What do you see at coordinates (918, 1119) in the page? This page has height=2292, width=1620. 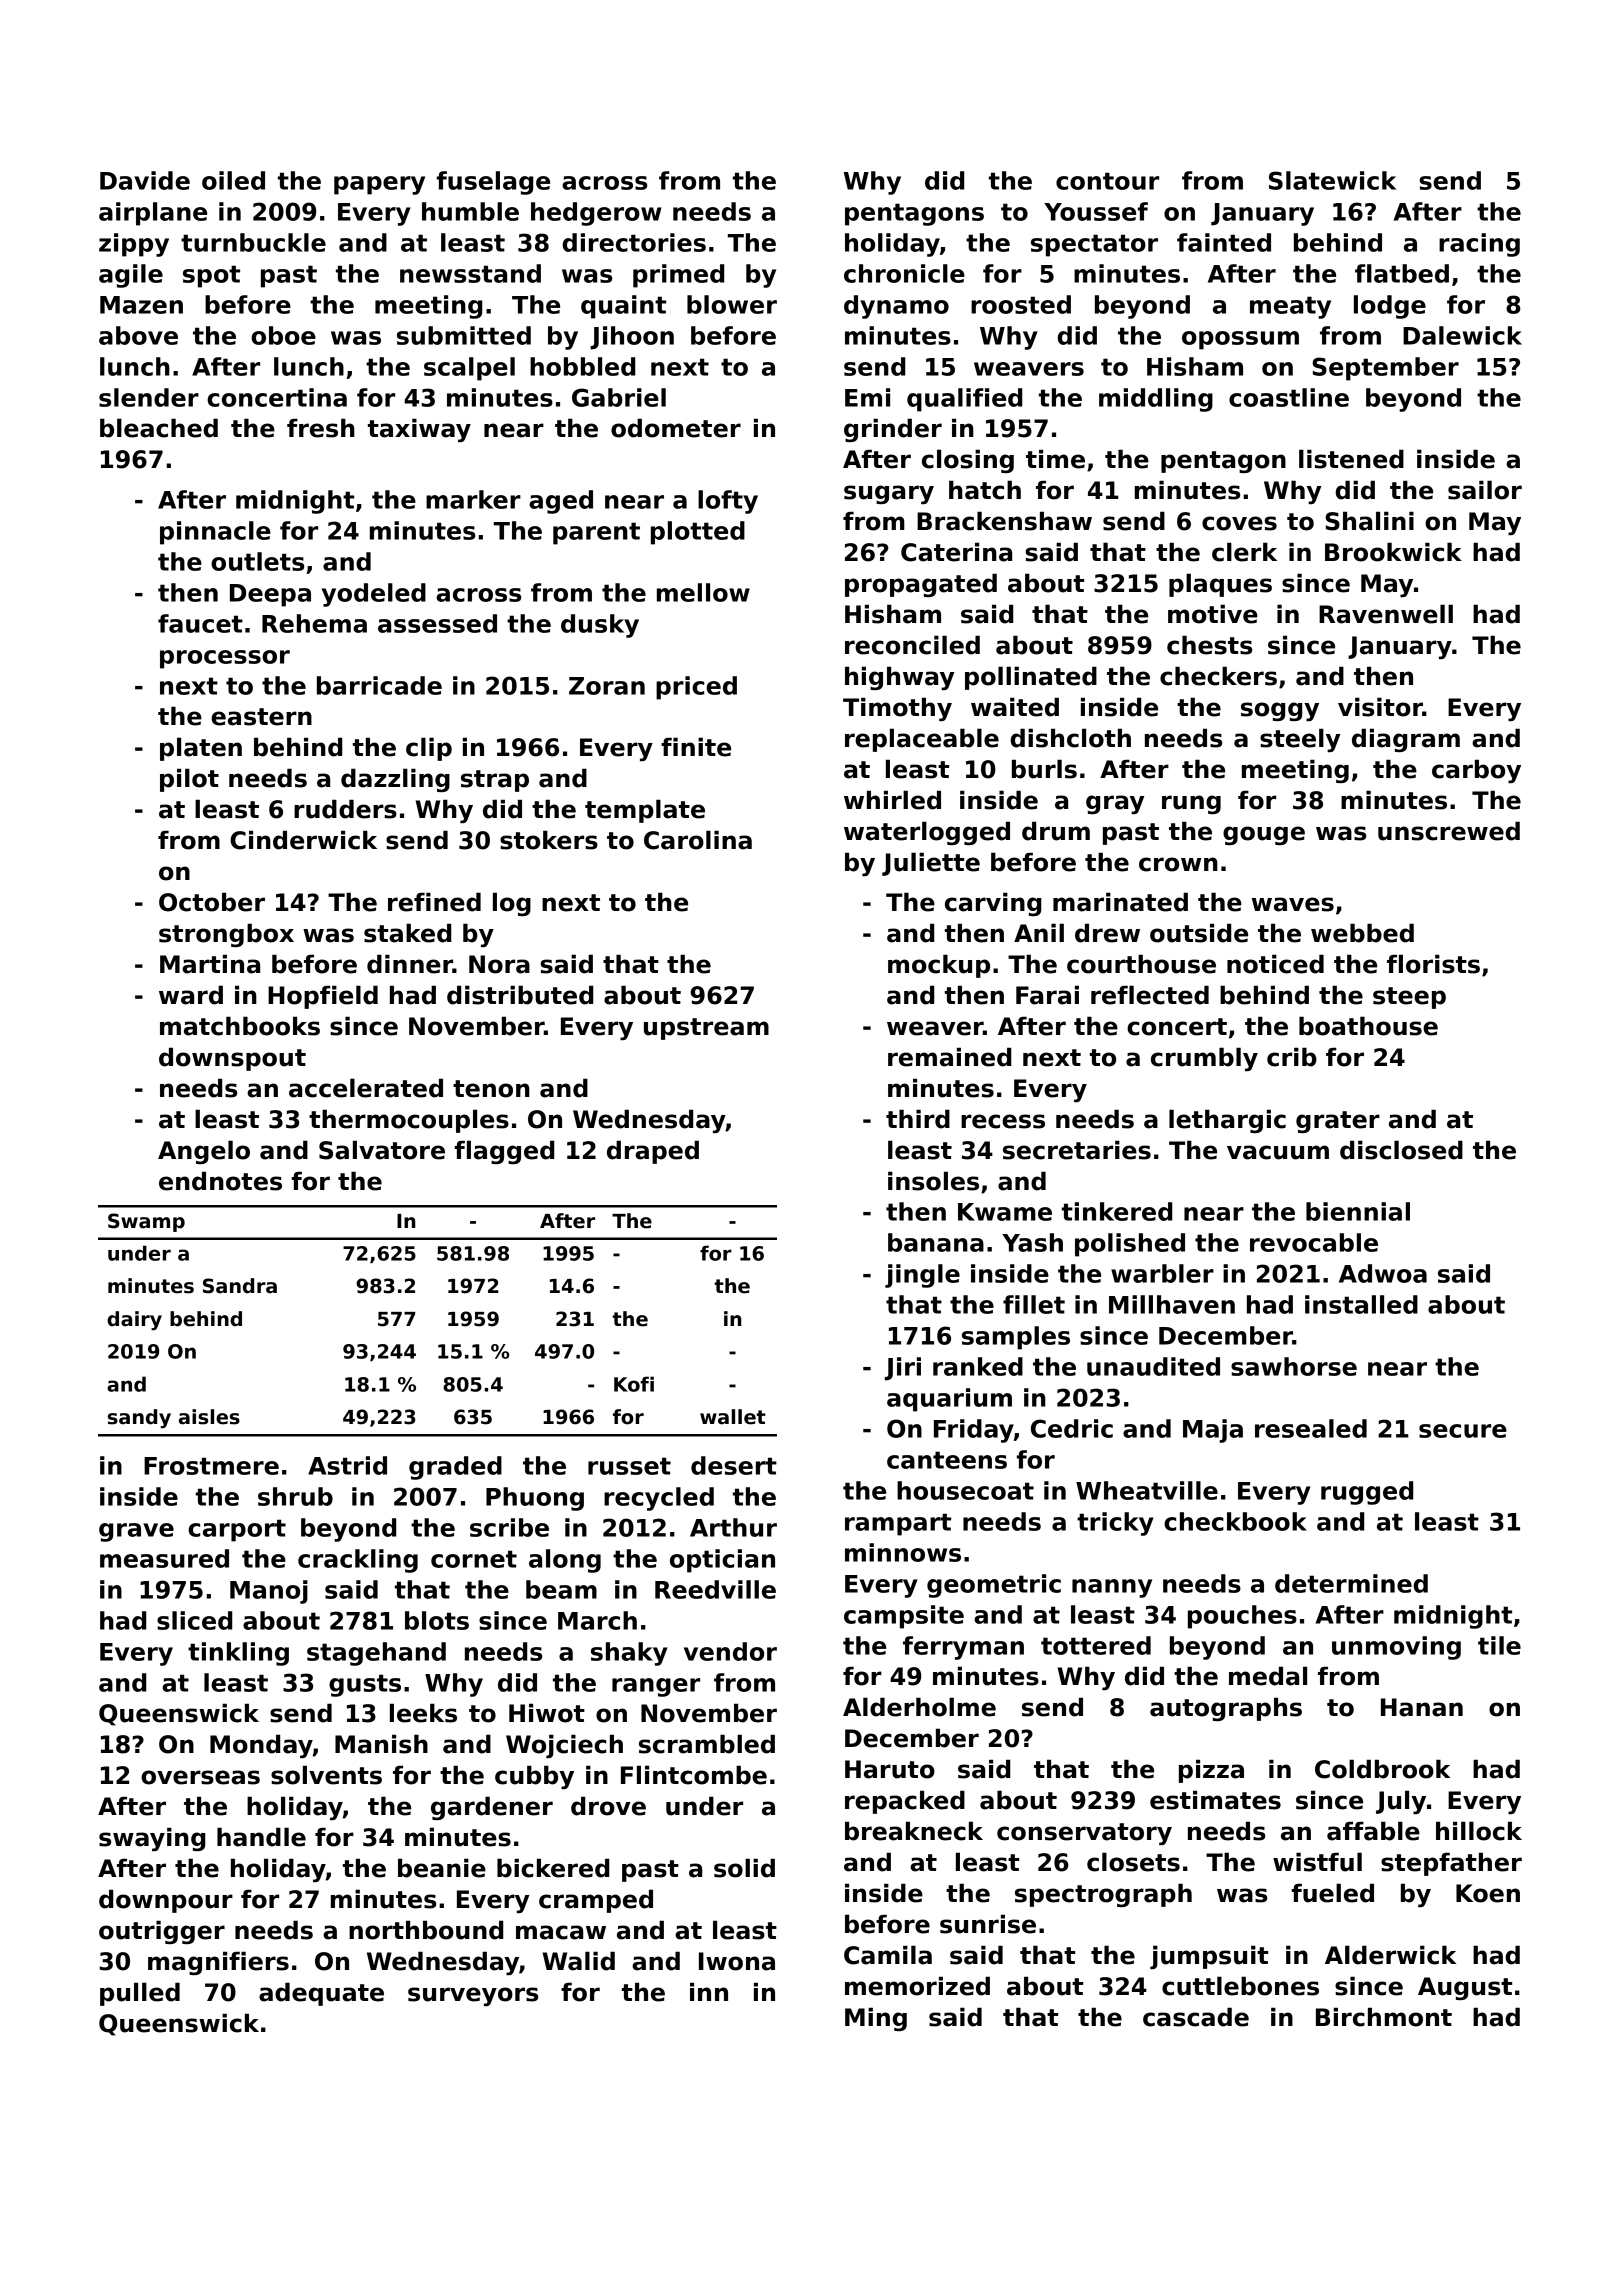 I see `third` at bounding box center [918, 1119].
